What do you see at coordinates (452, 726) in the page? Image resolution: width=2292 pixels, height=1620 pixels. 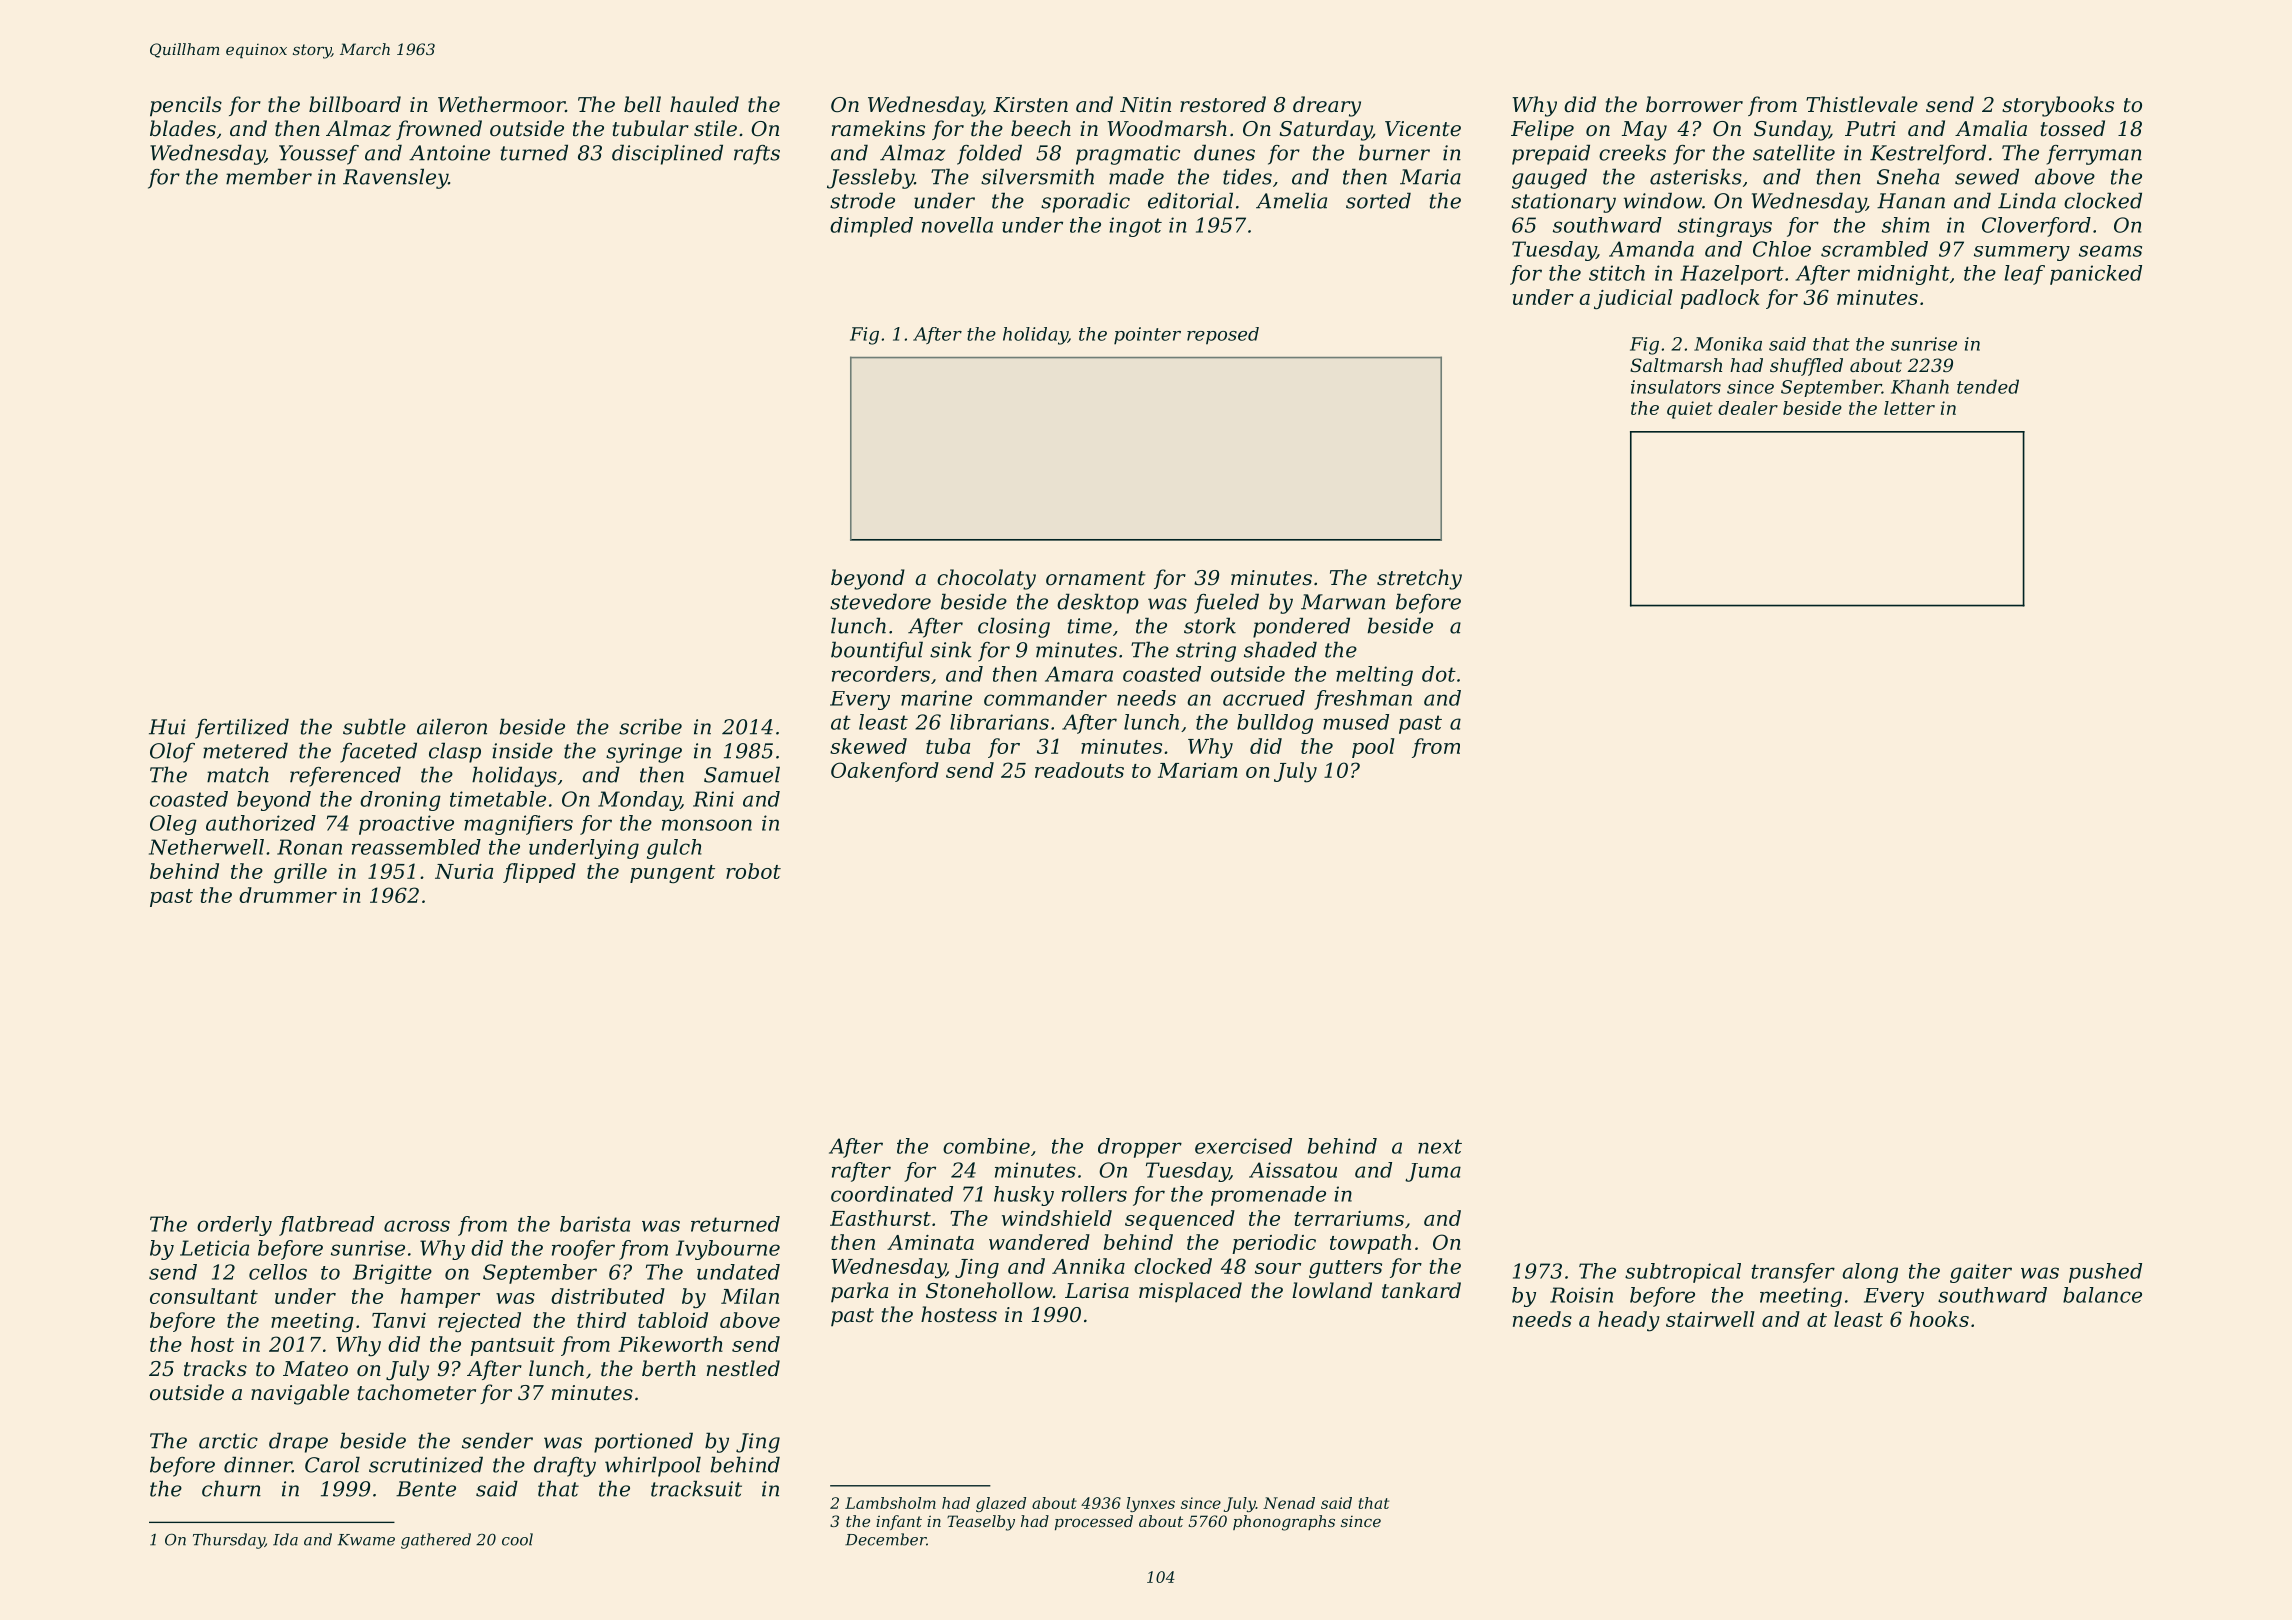 I see `aileron` at bounding box center [452, 726].
